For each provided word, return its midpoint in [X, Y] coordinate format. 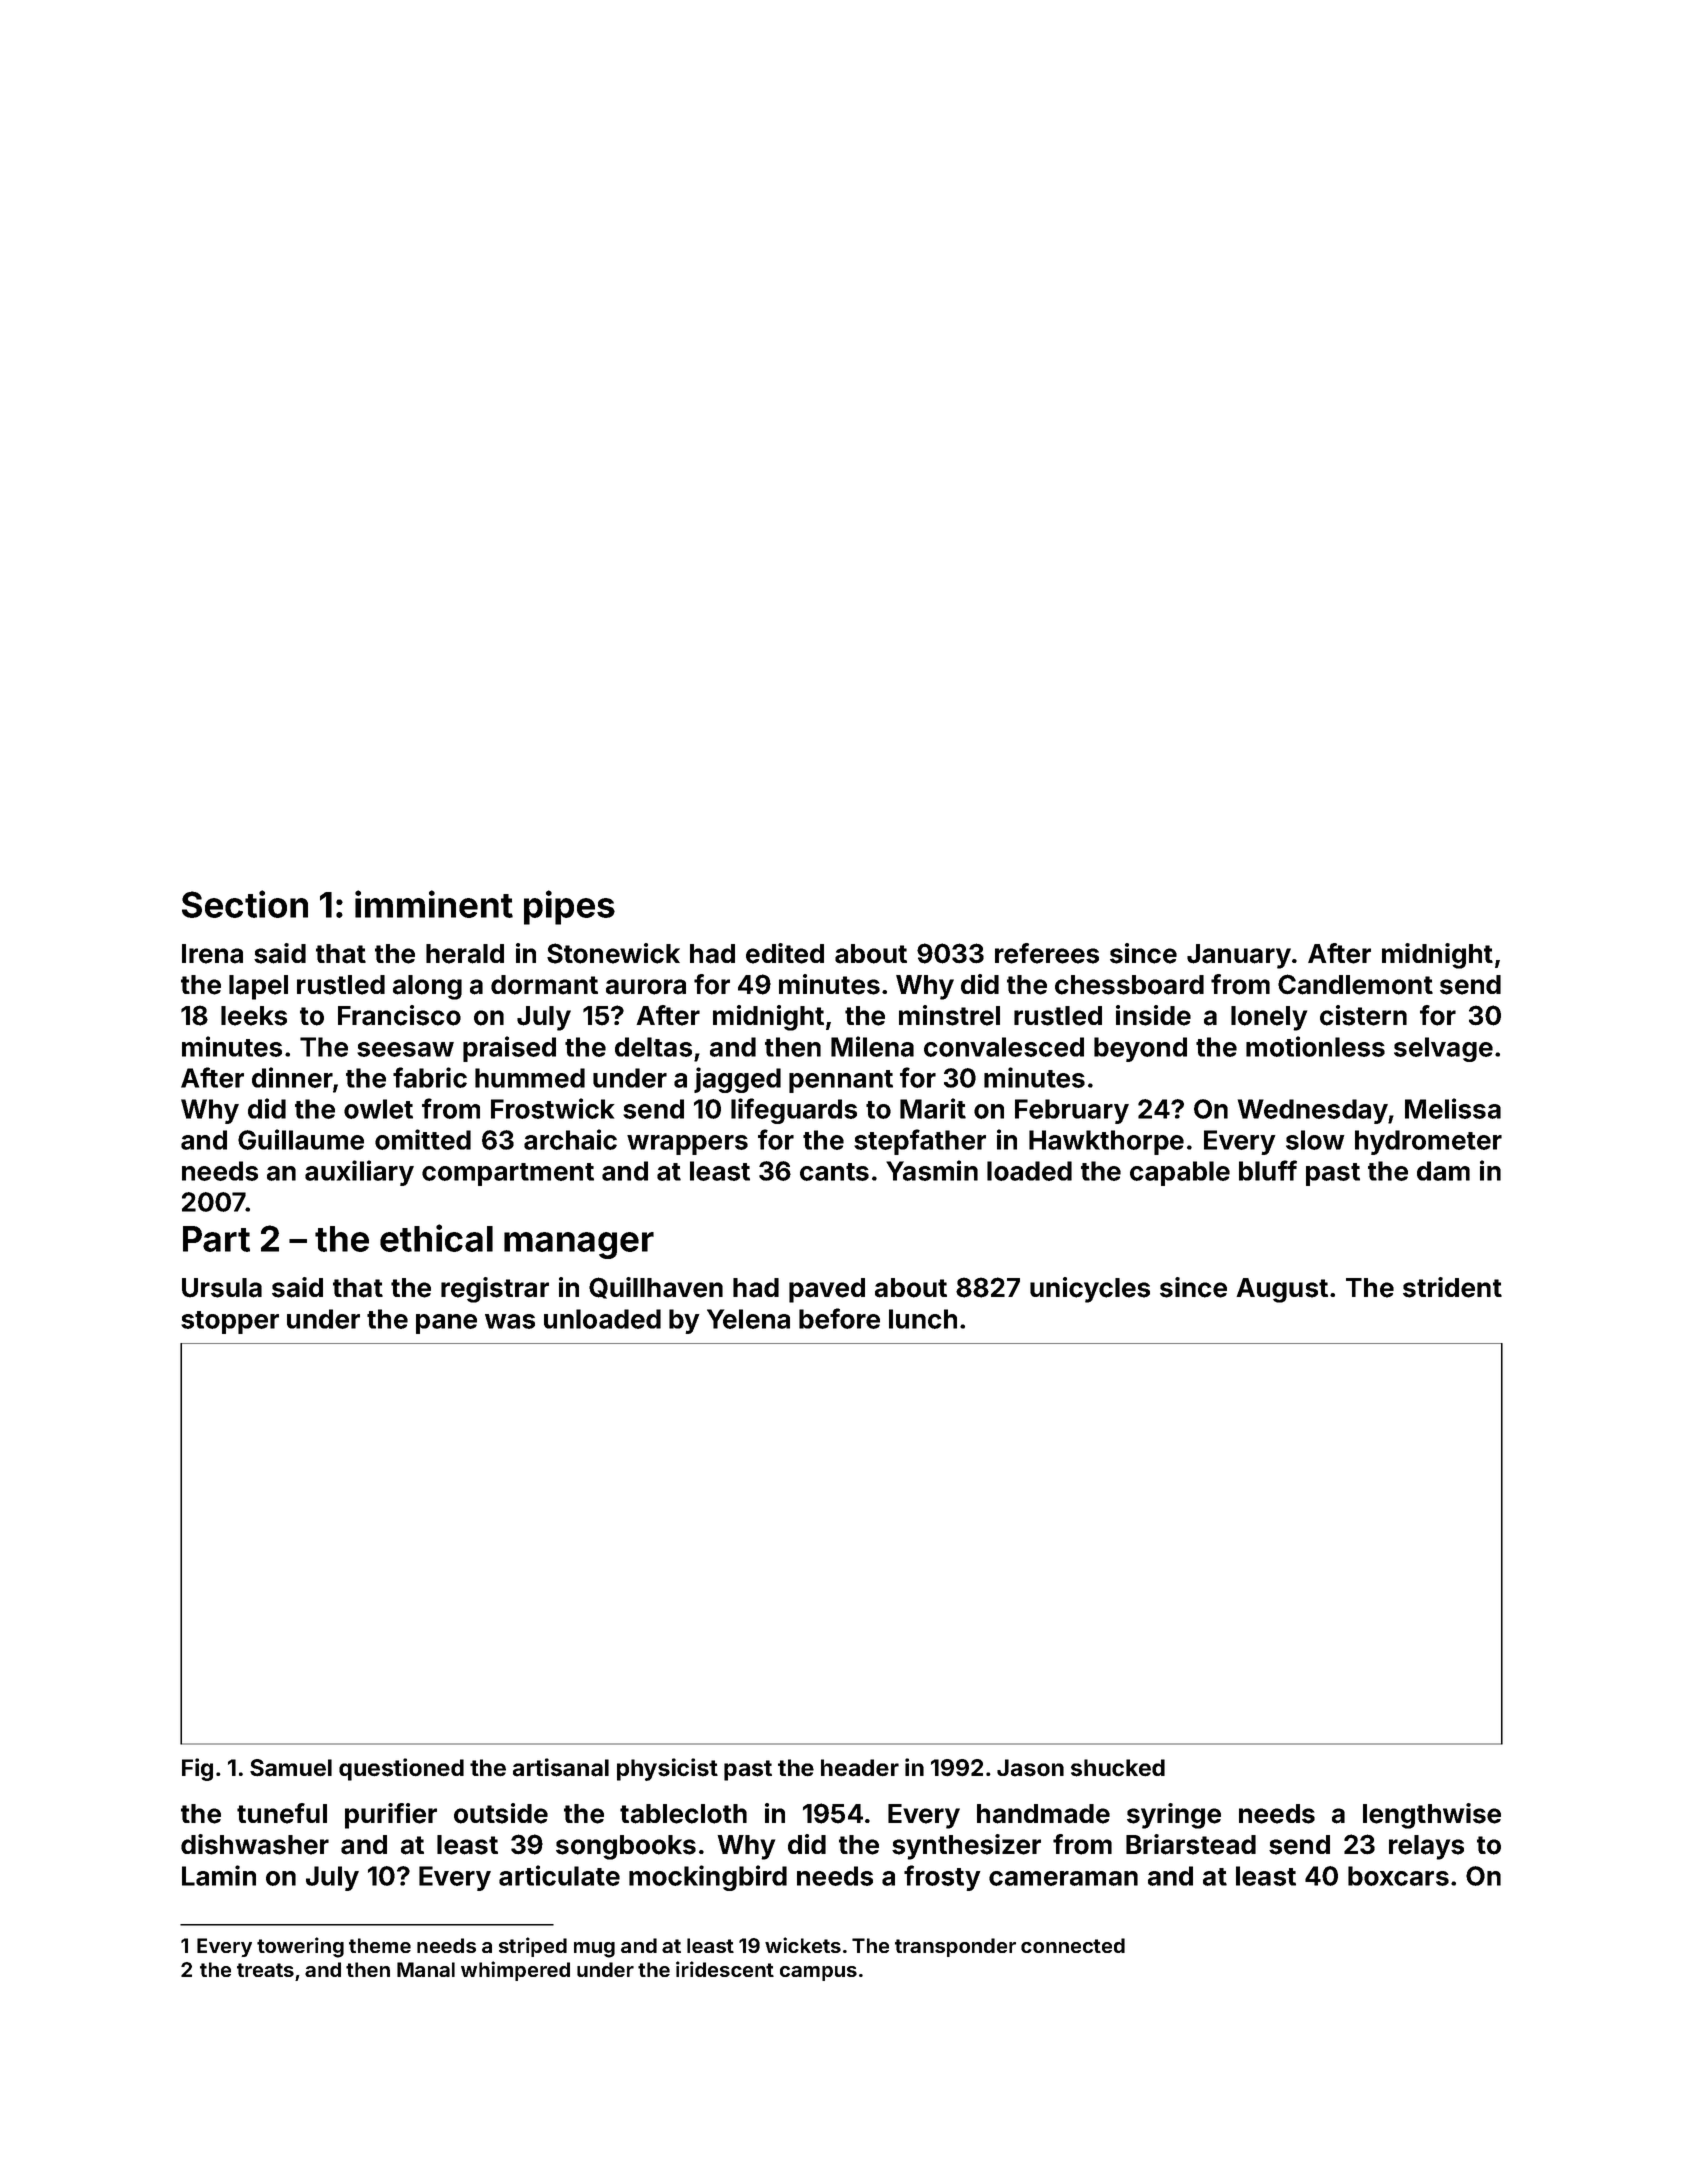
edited [785, 953]
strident [1452, 1287]
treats [265, 1970]
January [1239, 956]
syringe [1174, 1816]
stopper [230, 1322]
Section [245, 904]
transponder [955, 1947]
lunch [923, 1319]
